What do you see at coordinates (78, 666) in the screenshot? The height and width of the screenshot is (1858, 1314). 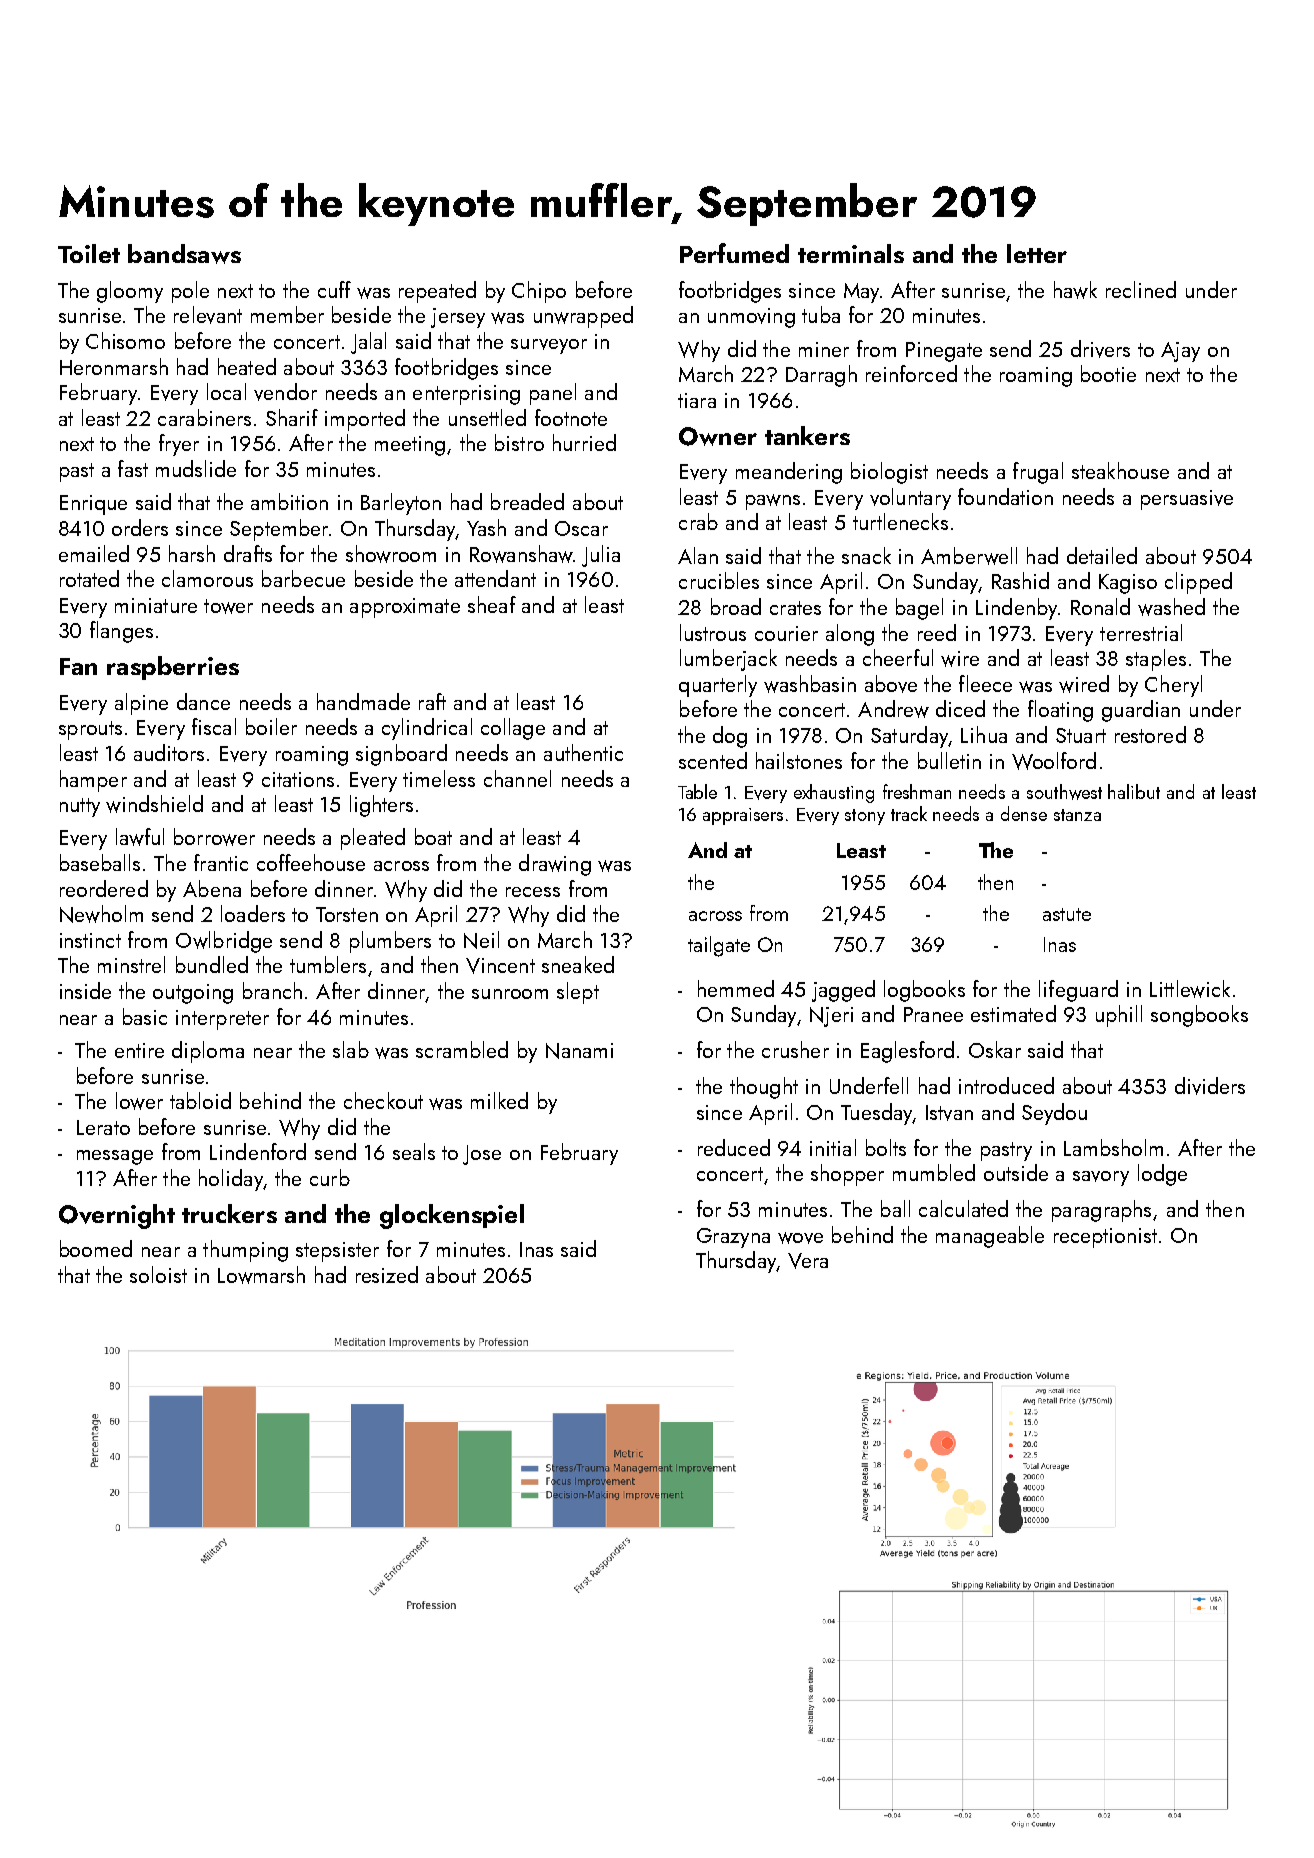 I see `Fan` at bounding box center [78, 666].
